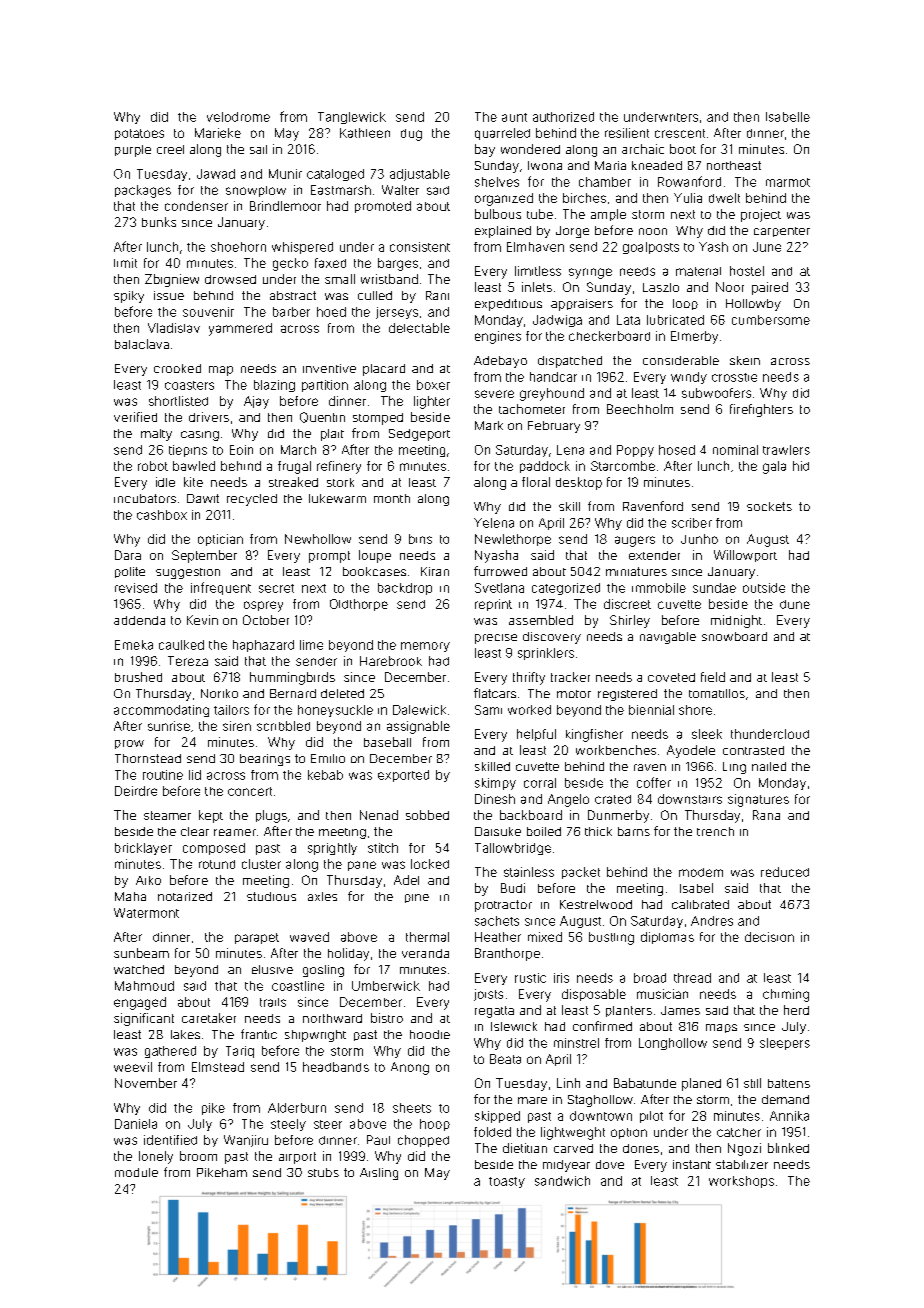 This screenshot has height=1308, width=924. What do you see at coordinates (139, 134) in the screenshot?
I see `potatoes` at bounding box center [139, 134].
